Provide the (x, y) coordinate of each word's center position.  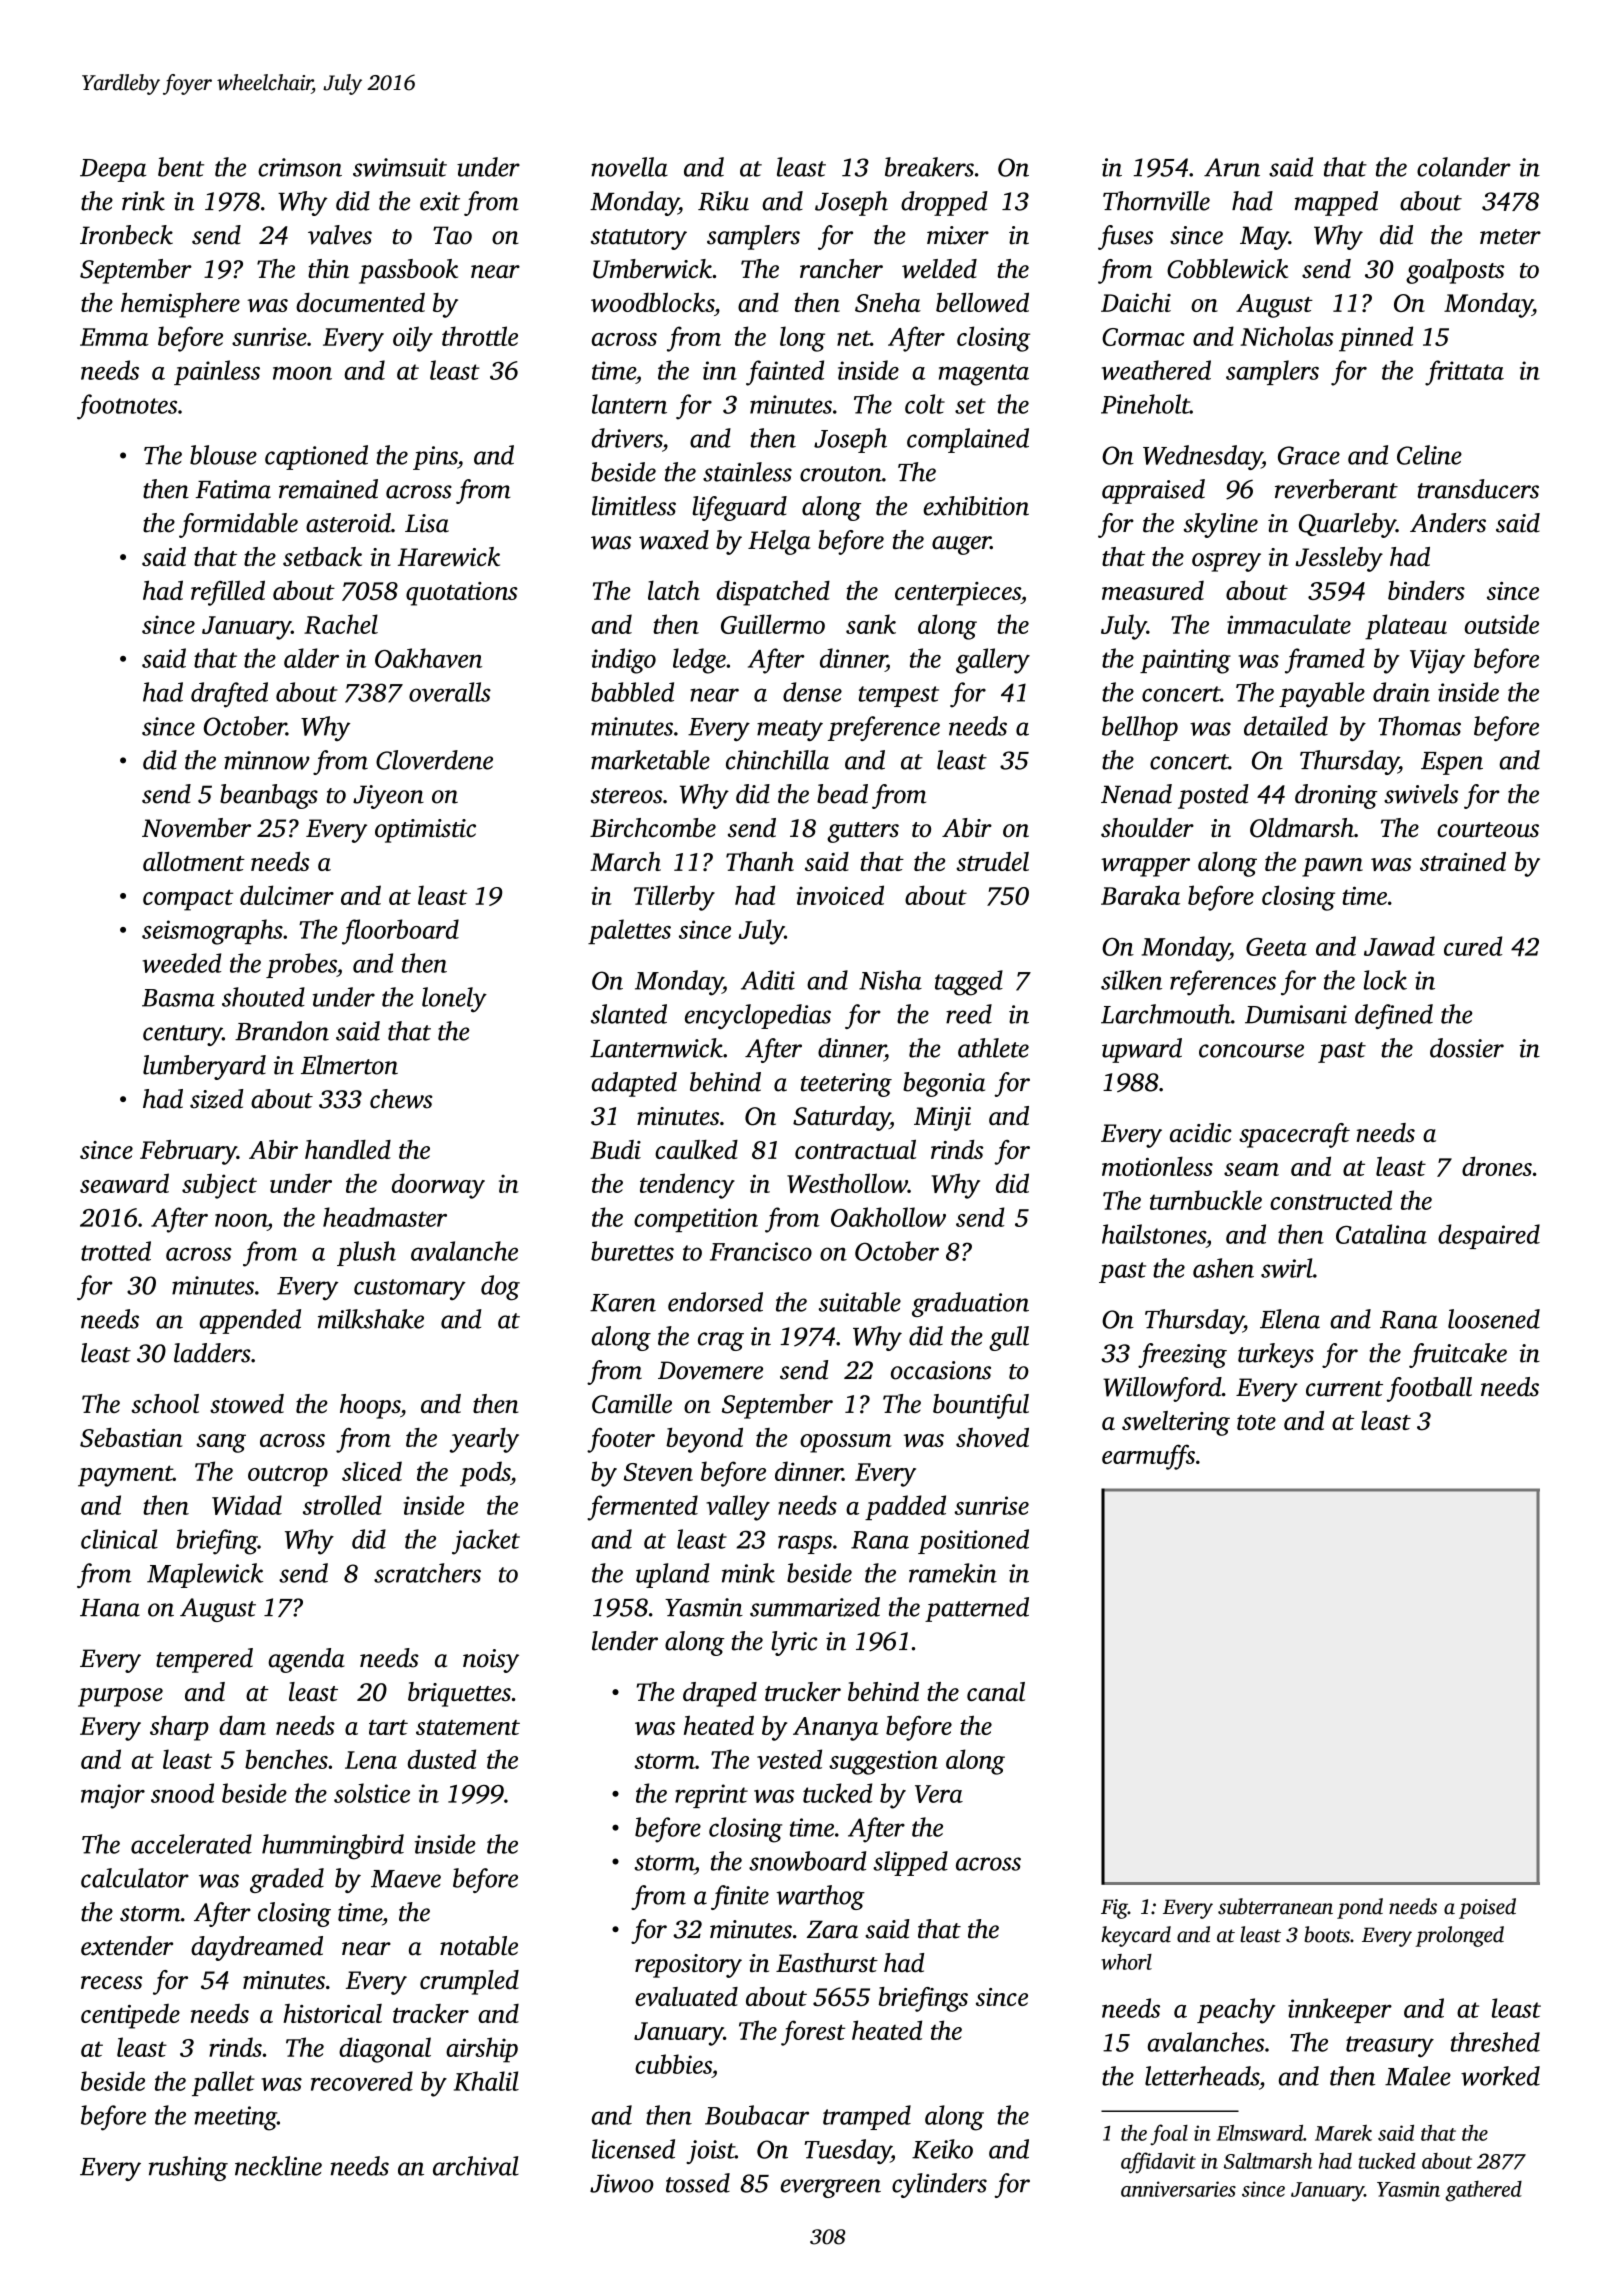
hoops (370, 1406)
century (182, 1035)
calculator (135, 1878)
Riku (723, 201)
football (1429, 1389)
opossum (846, 1443)
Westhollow (847, 1183)
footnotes (127, 407)
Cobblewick (1227, 269)
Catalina (1381, 1234)
